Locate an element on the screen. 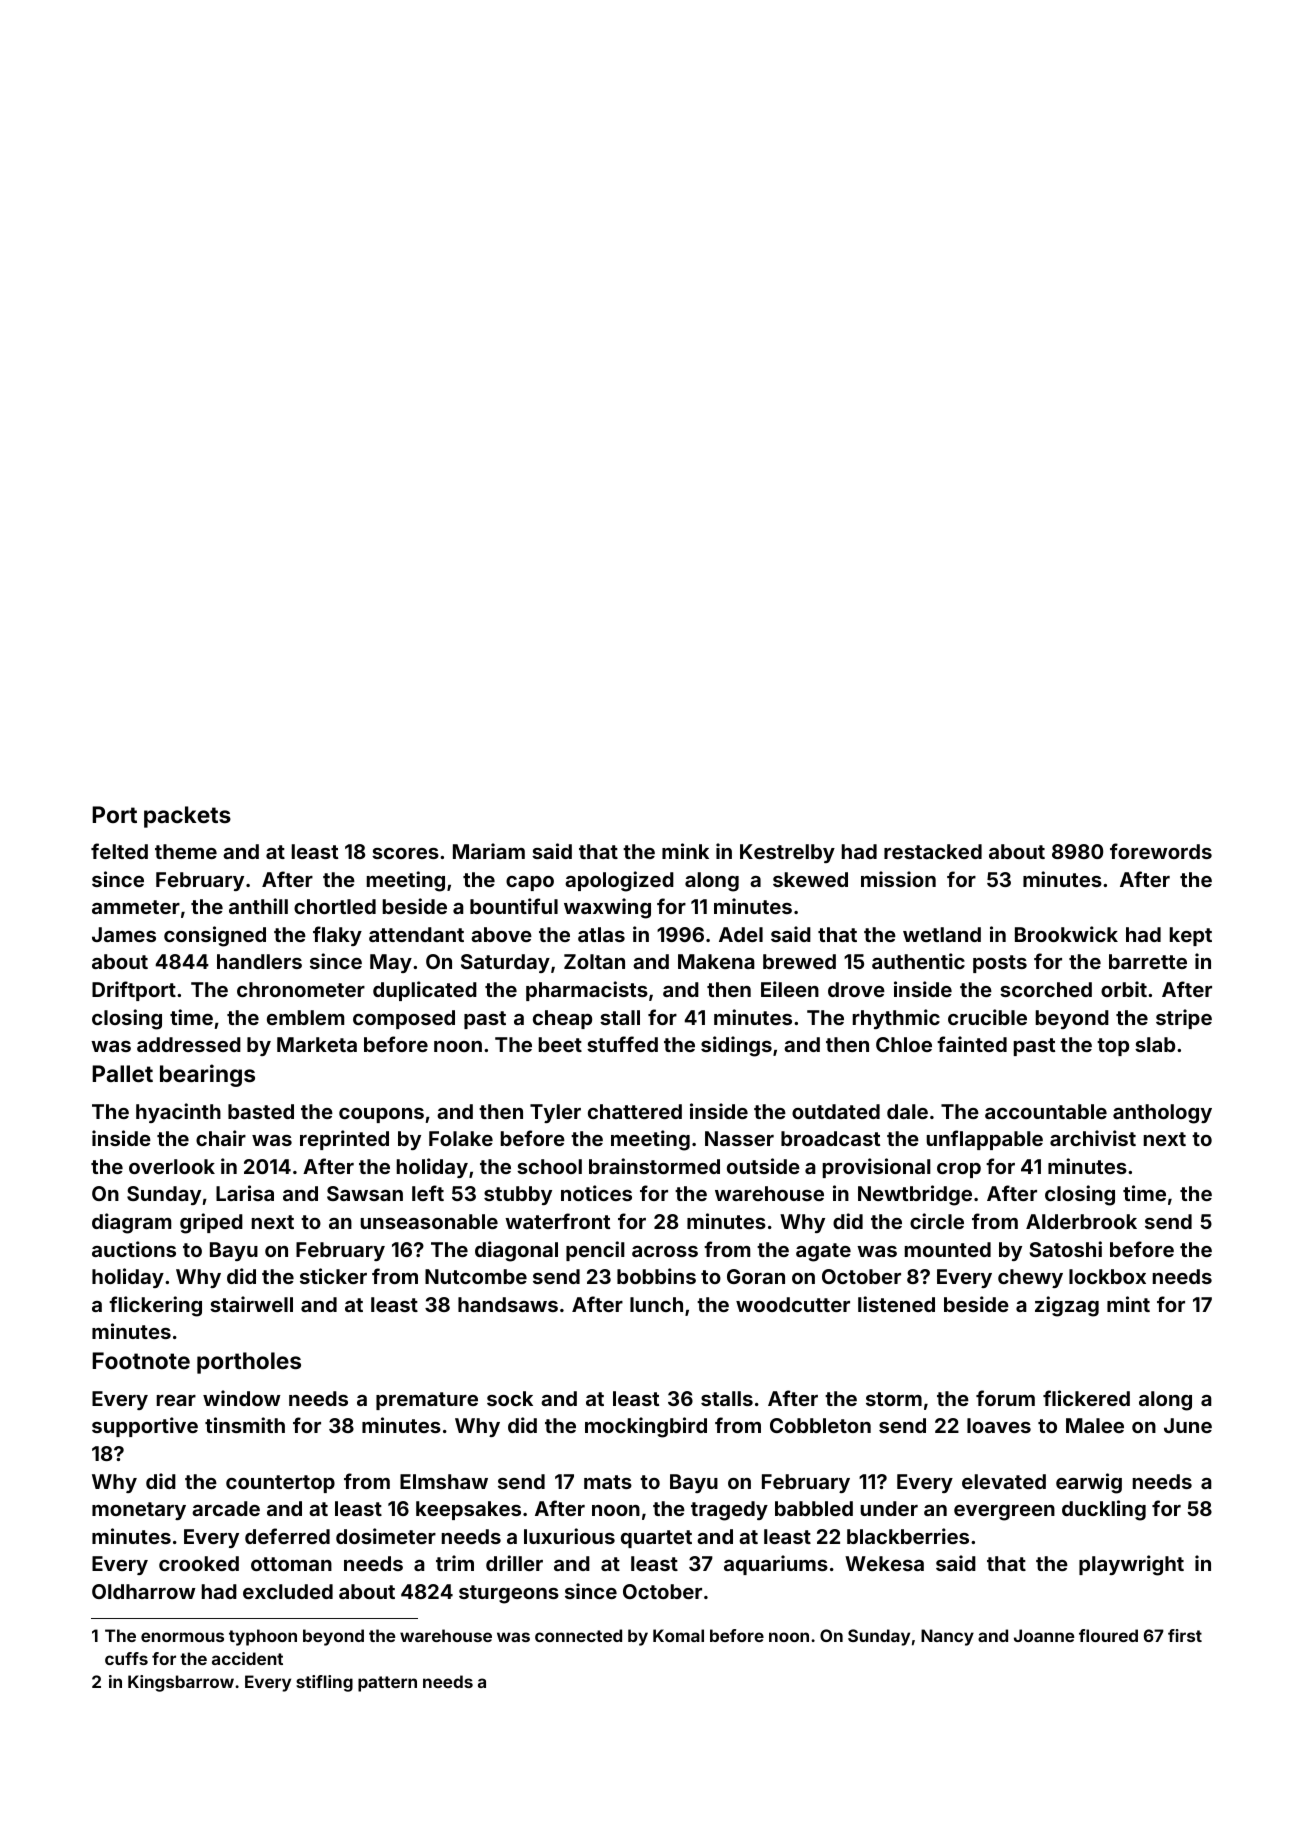  archivist is located at coordinates (1093, 1138).
